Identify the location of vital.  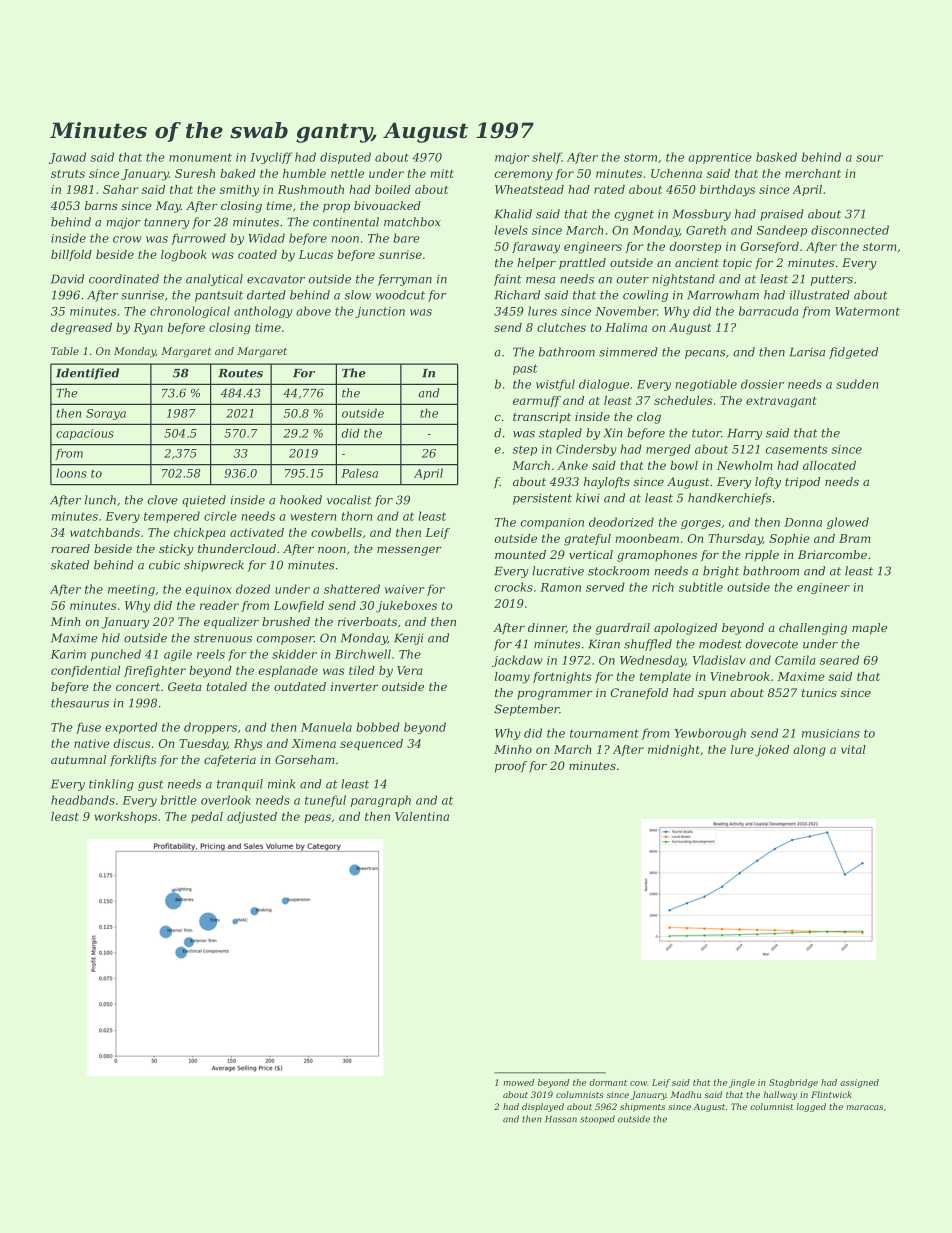
(853, 749).
